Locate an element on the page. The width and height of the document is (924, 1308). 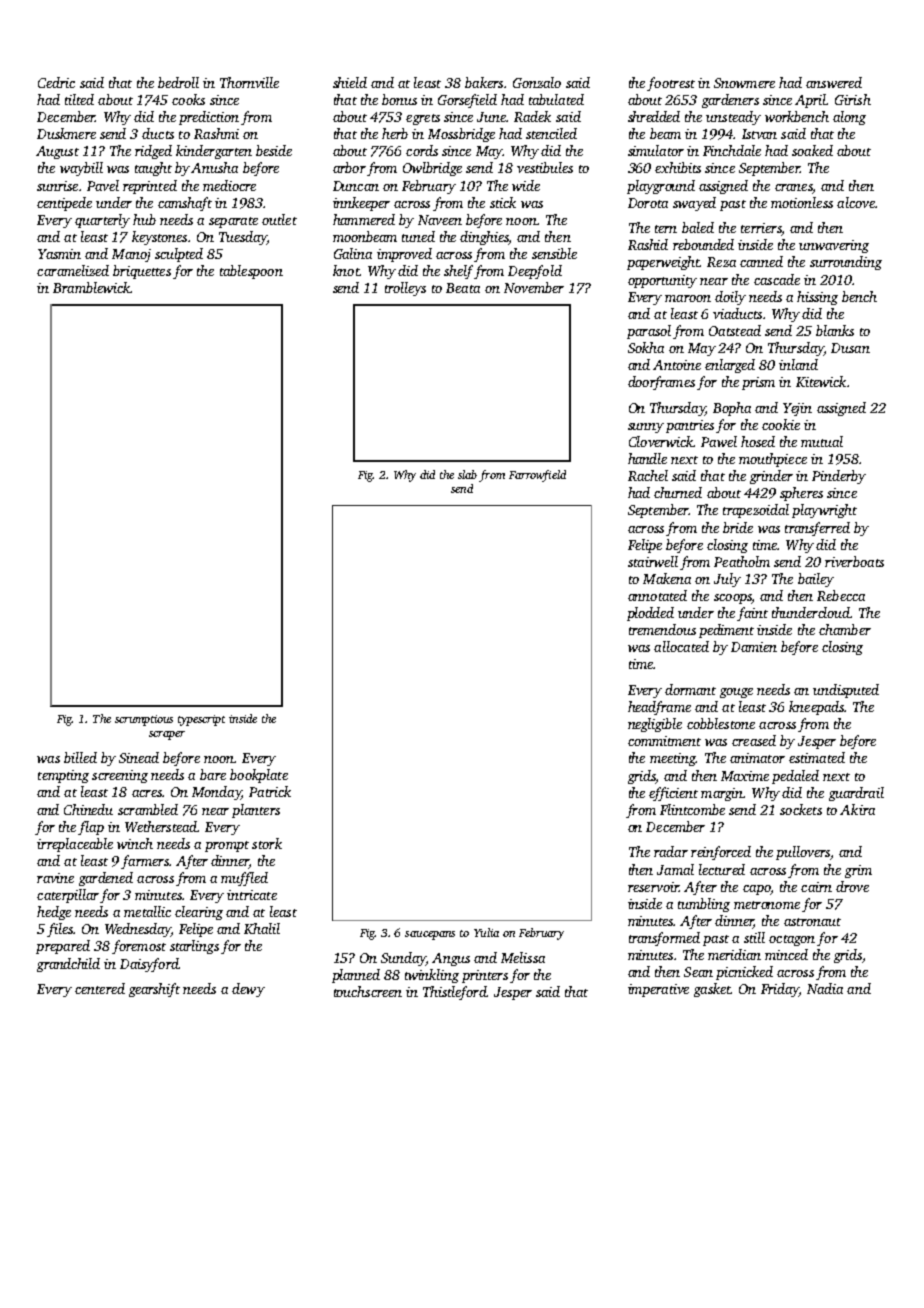
Monday is located at coordinates (216, 793).
